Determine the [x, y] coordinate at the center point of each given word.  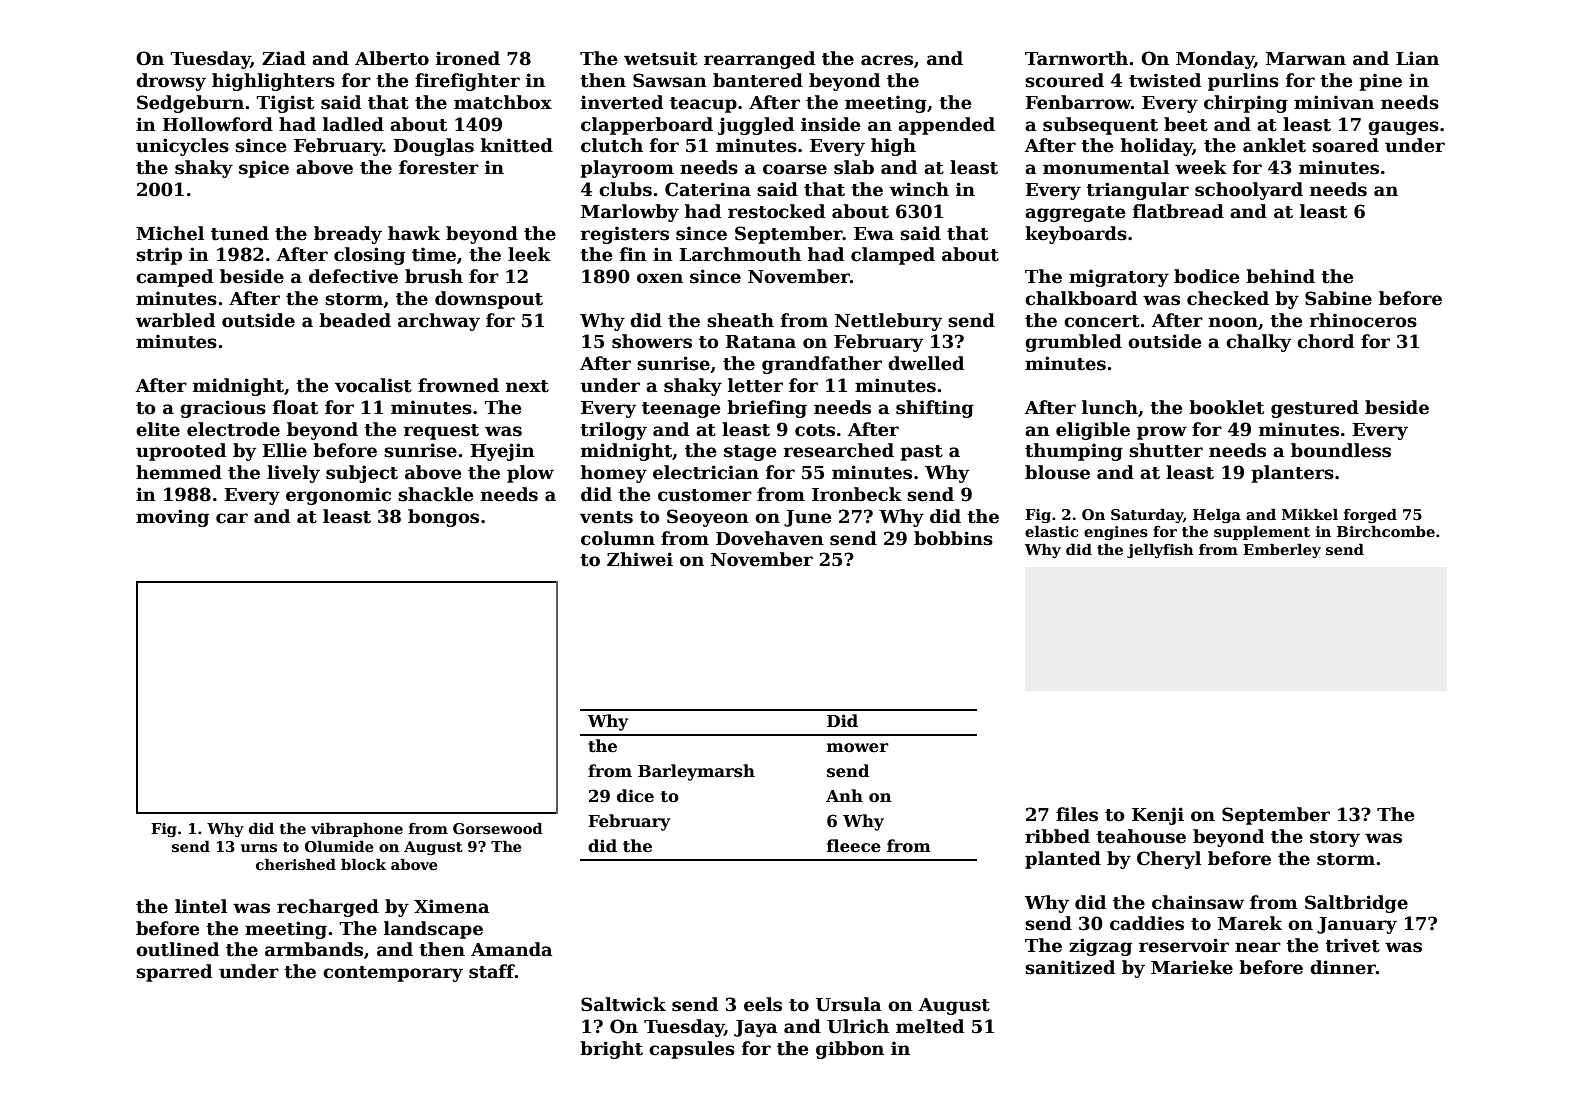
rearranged [759, 60]
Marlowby [630, 213]
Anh [844, 795]
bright [611, 1050]
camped [174, 278]
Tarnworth [1076, 58]
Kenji [1158, 816]
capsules [692, 1050]
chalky [1258, 343]
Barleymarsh [696, 772]
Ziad [284, 58]
